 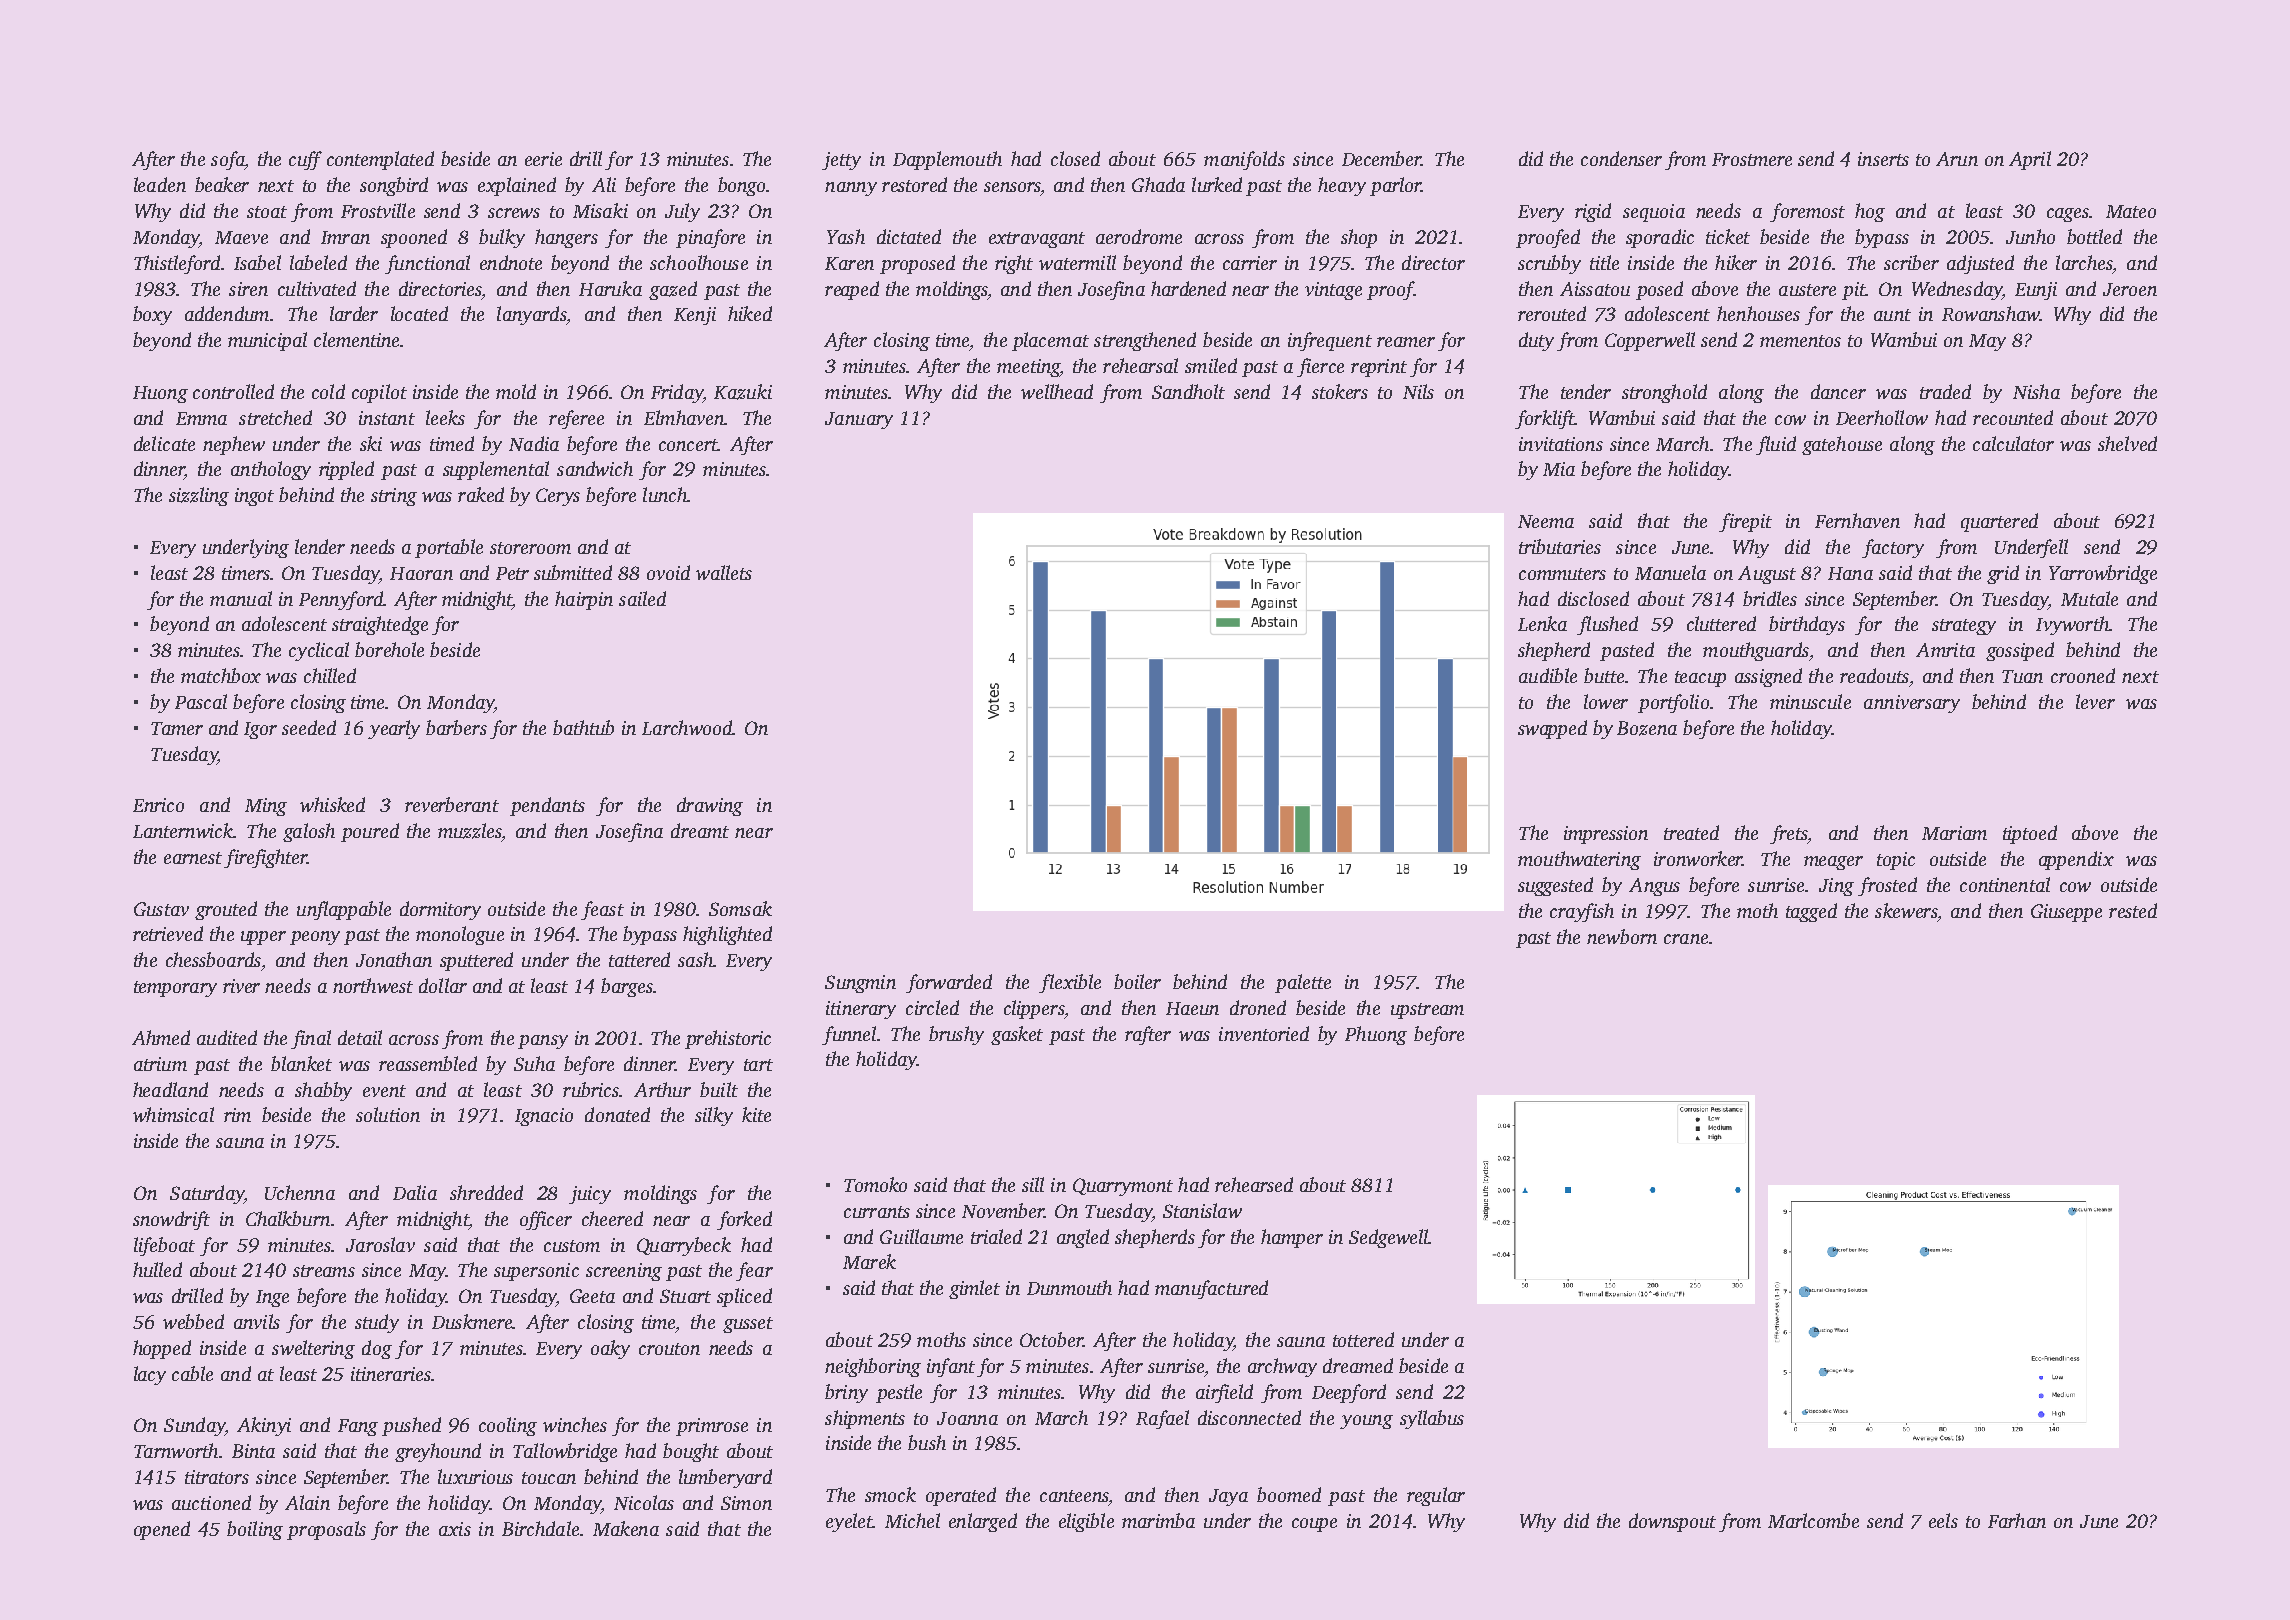 What do you see at coordinates (1555, 886) in the image?
I see `suggested` at bounding box center [1555, 886].
